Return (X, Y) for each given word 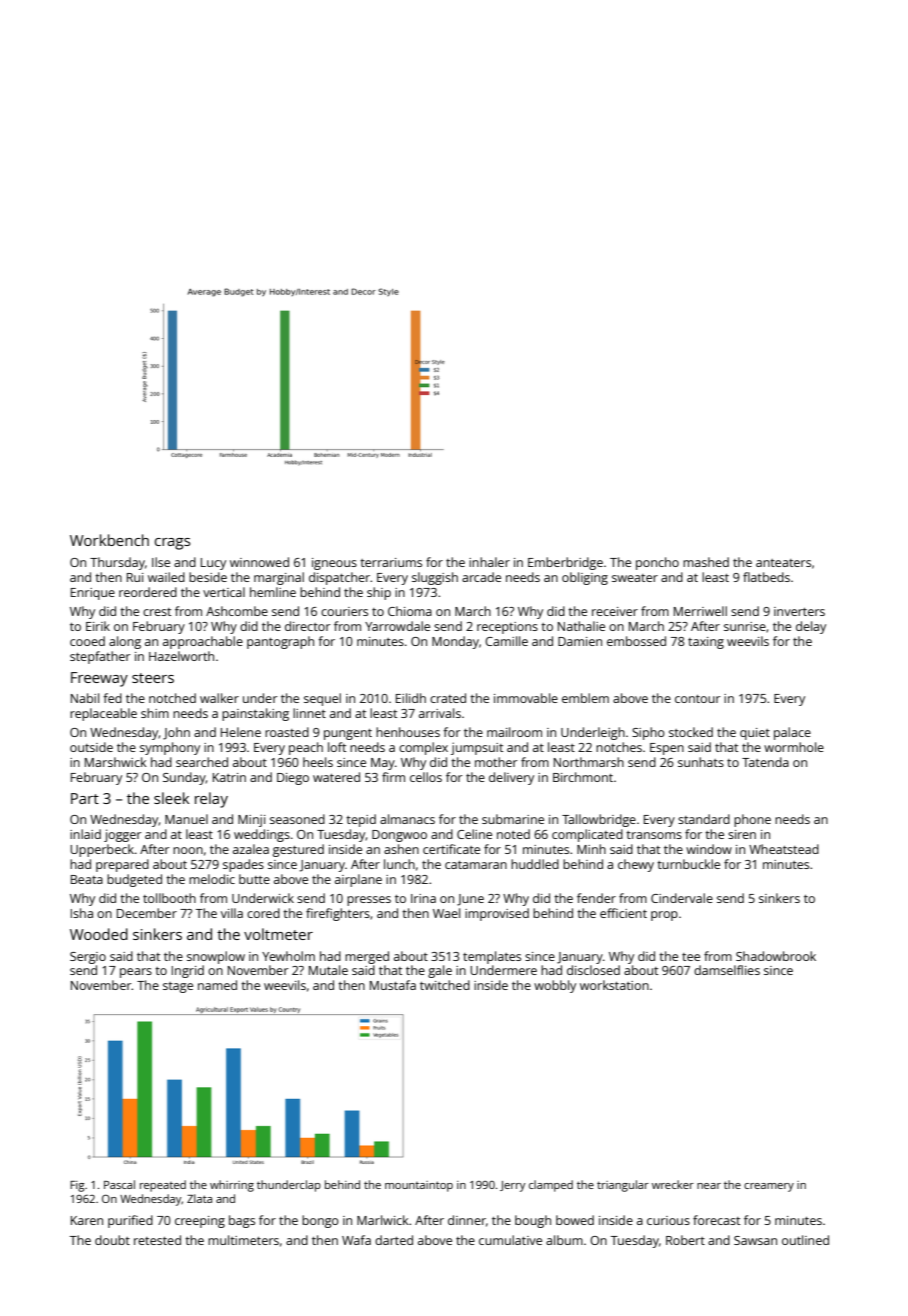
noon (188, 850)
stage (178, 987)
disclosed (593, 970)
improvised (497, 914)
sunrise (745, 626)
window (709, 849)
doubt (112, 1240)
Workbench (109, 540)
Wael (446, 913)
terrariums (391, 562)
